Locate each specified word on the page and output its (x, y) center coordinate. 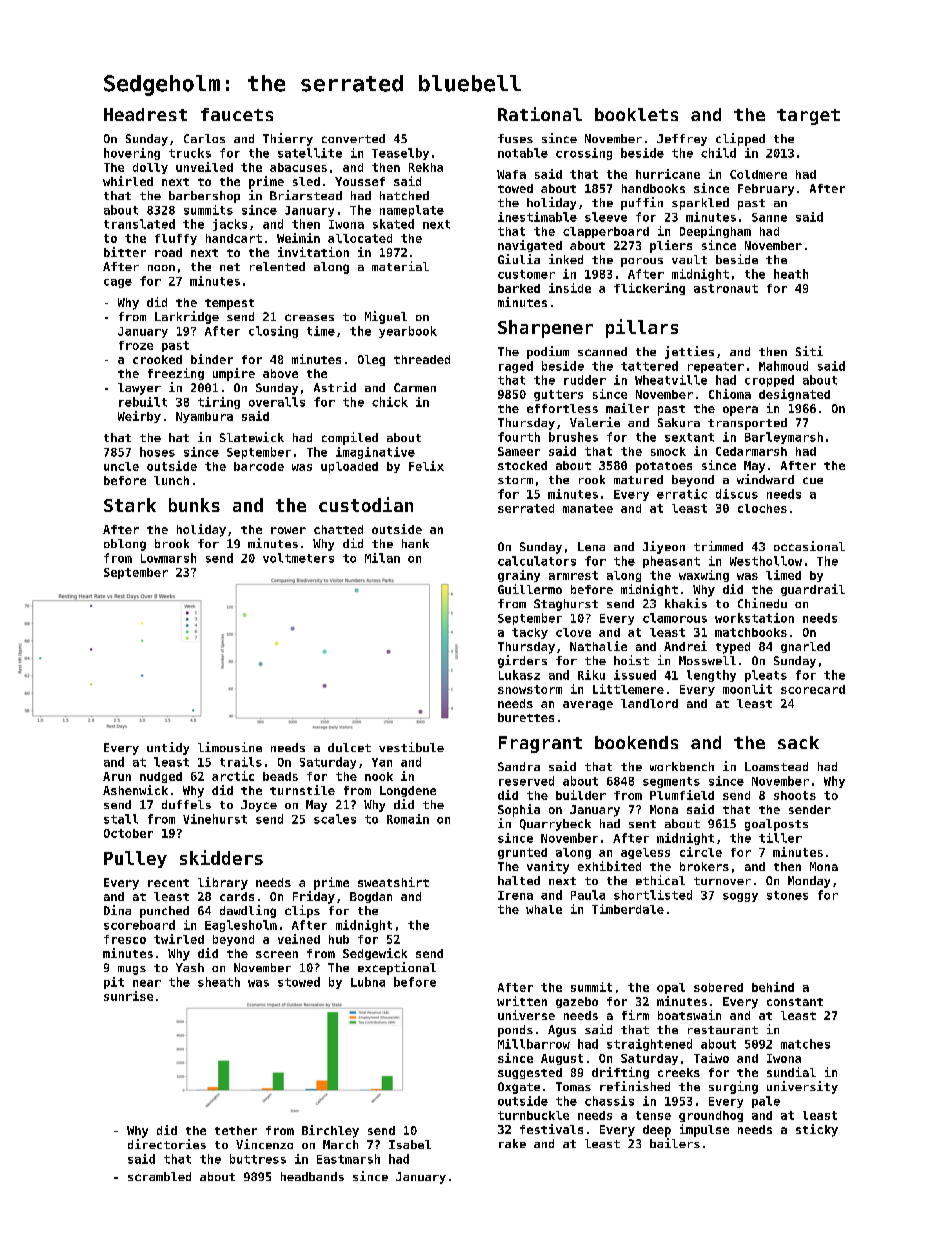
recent (168, 883)
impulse (704, 1130)
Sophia (519, 810)
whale (544, 909)
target (808, 117)
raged (516, 367)
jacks (230, 225)
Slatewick (252, 437)
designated (794, 395)
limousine (230, 747)
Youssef (360, 181)
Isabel (410, 1144)
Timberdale (628, 909)
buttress (258, 1159)
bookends (636, 742)
